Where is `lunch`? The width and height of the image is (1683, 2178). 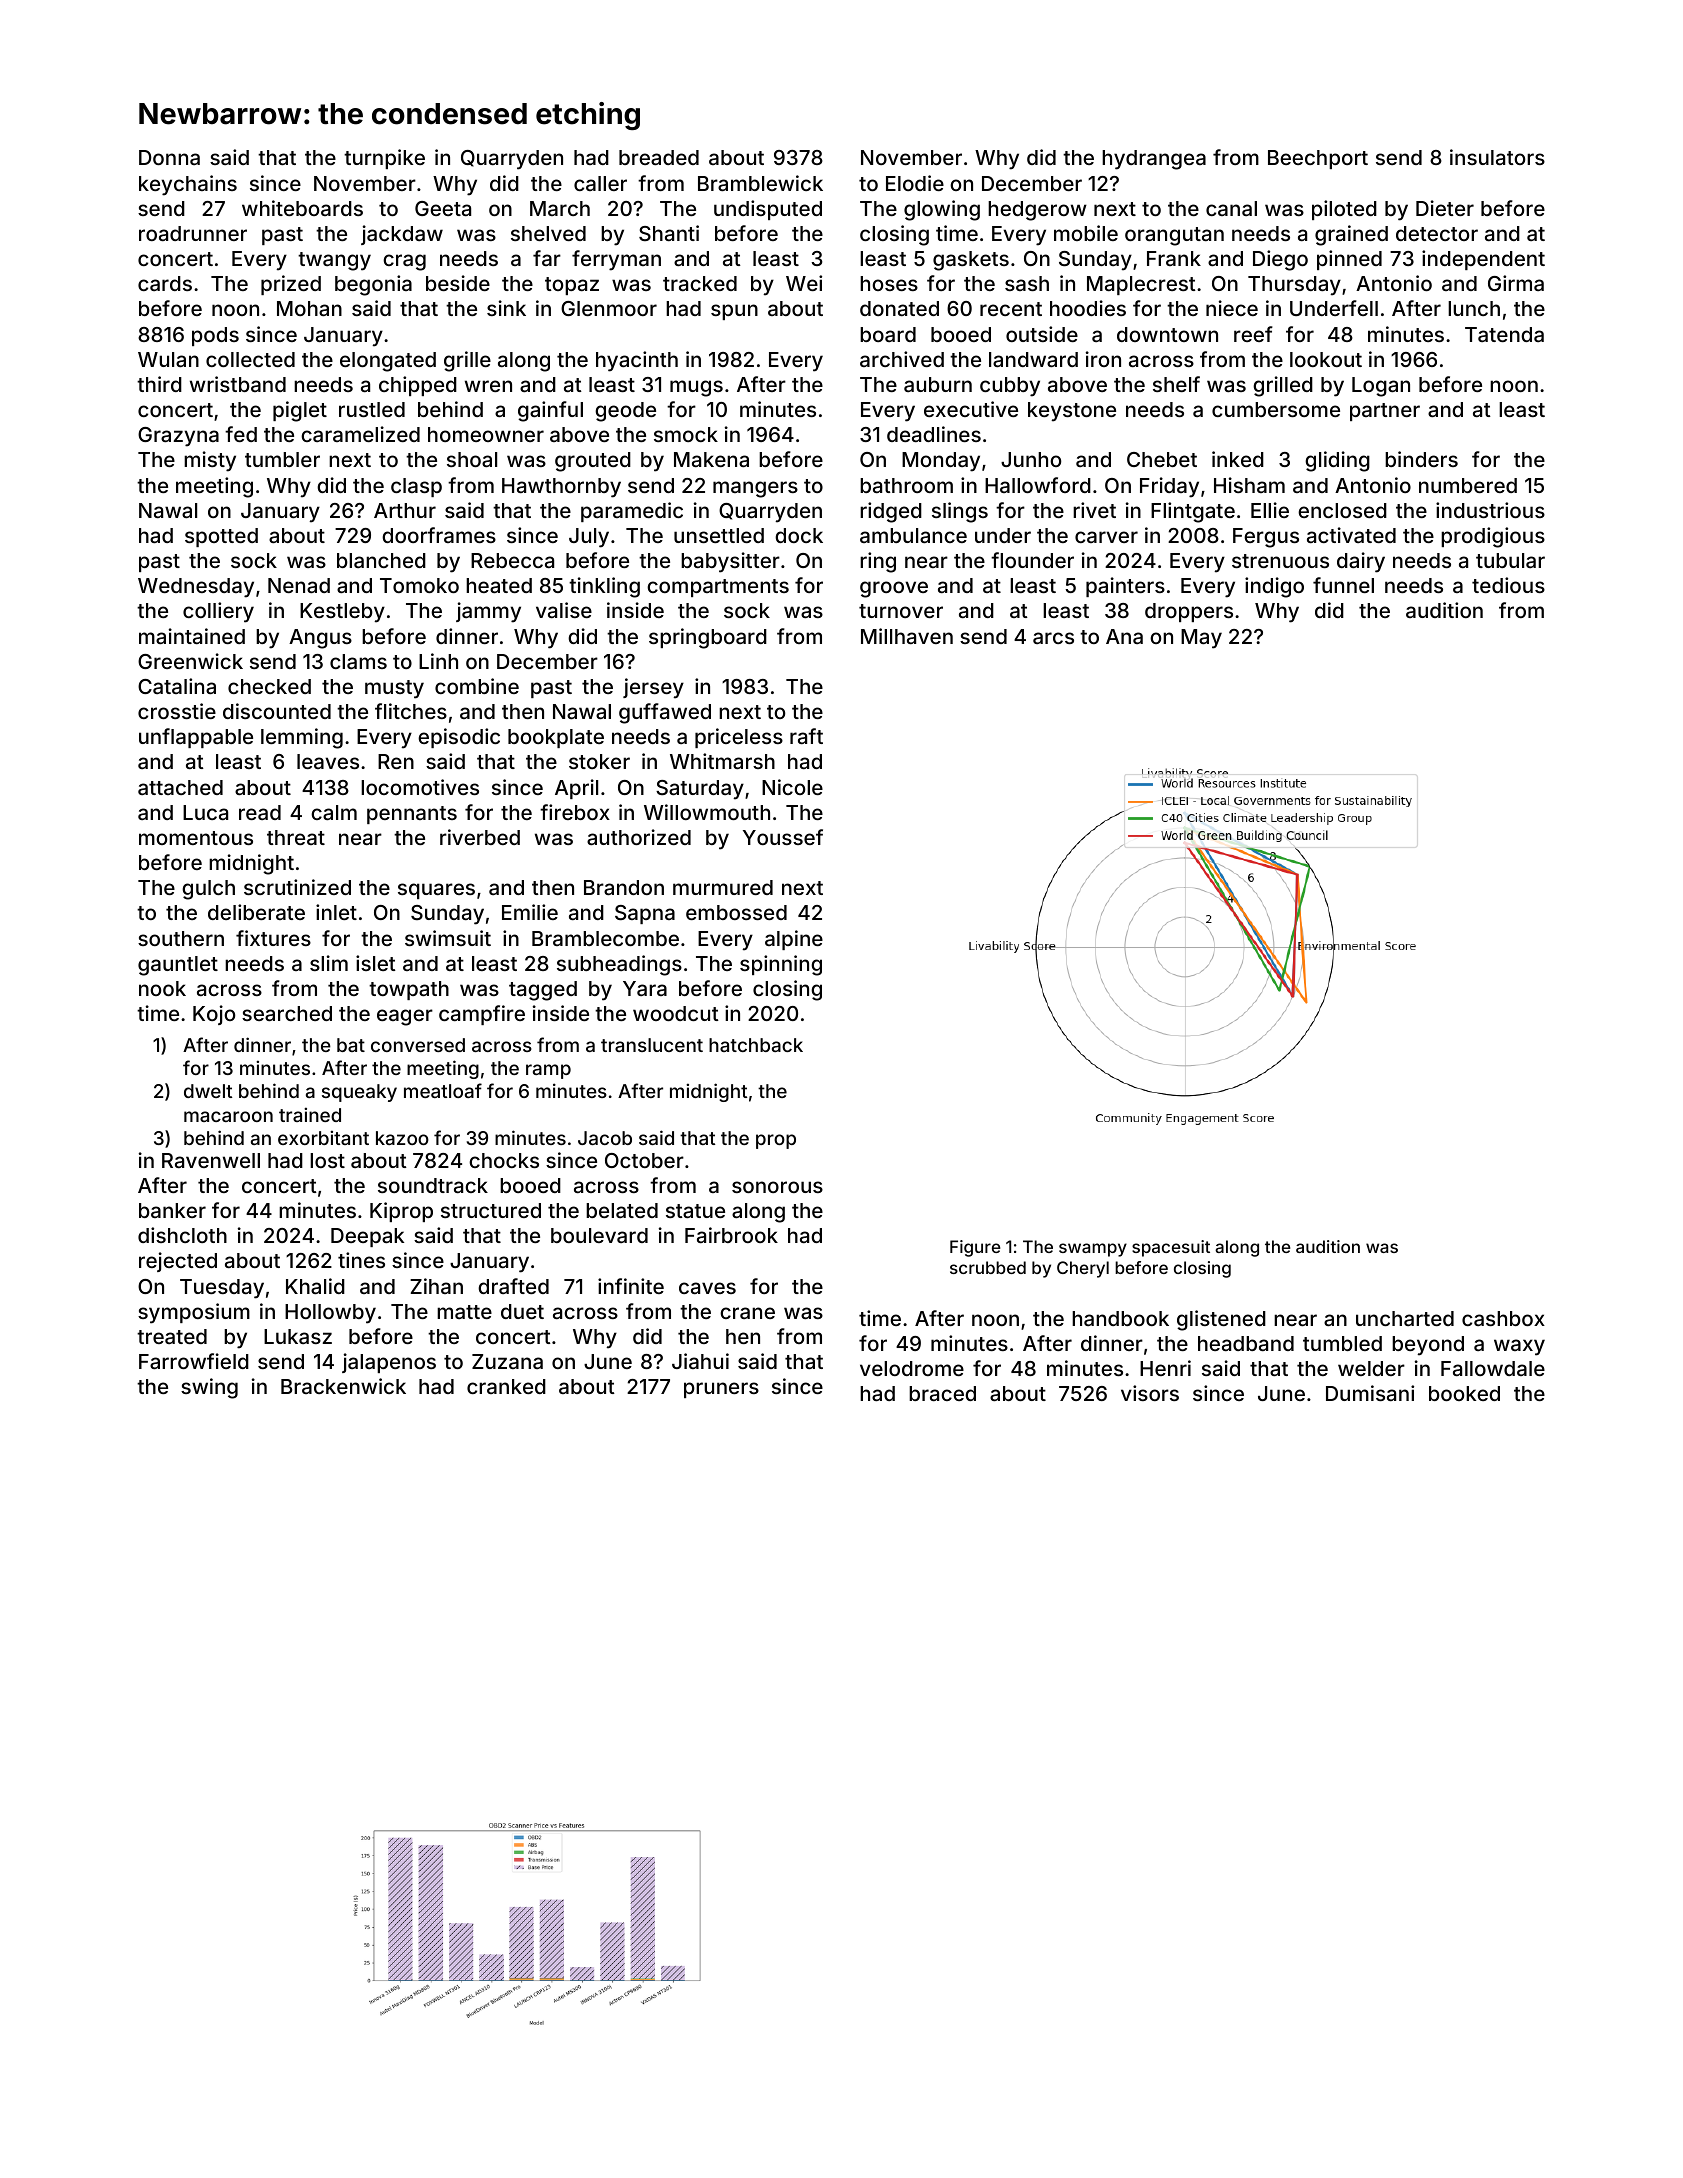
lunch is located at coordinates (1474, 308).
